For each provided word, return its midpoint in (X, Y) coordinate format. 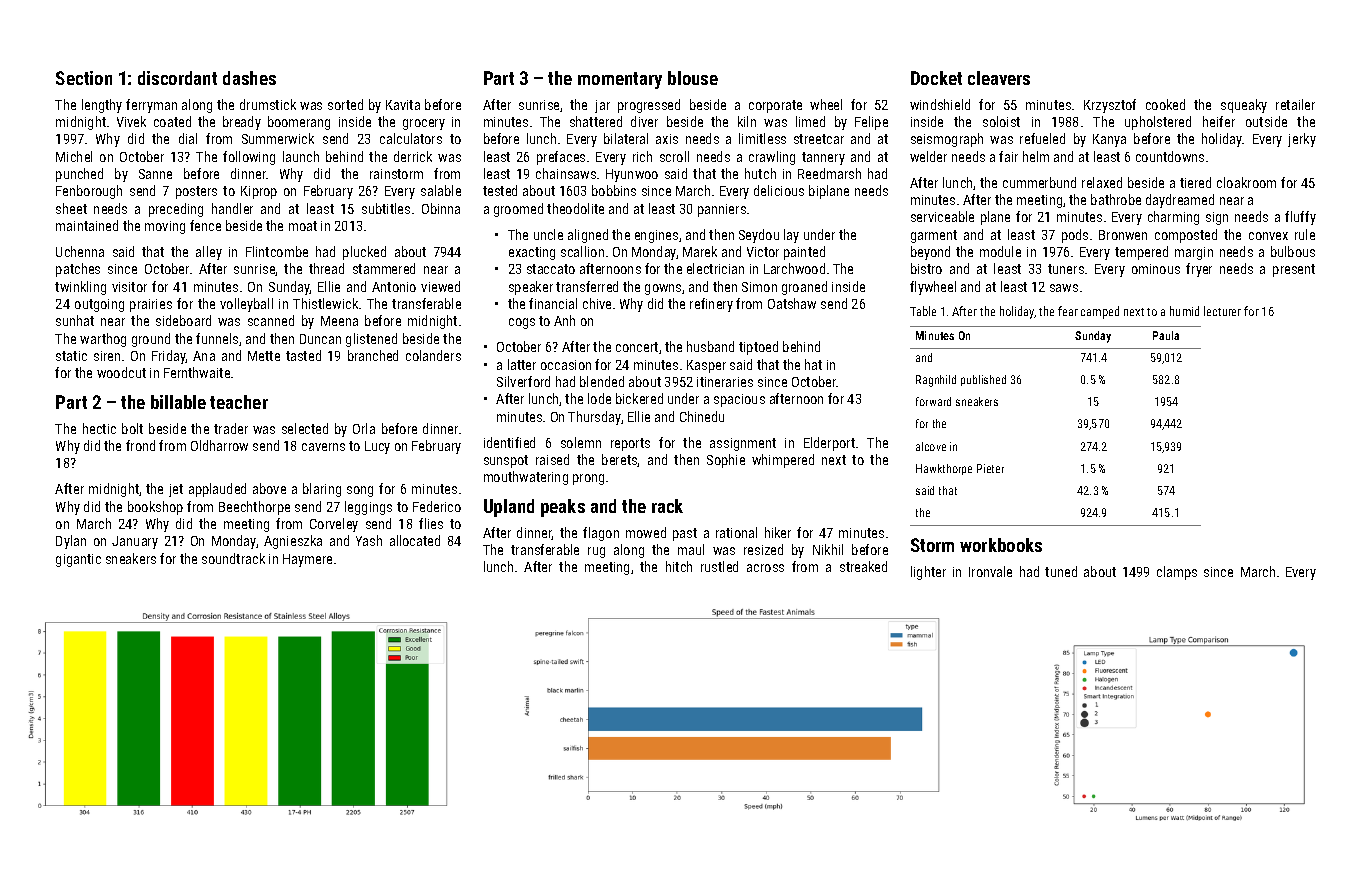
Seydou (759, 236)
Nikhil (828, 549)
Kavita (403, 105)
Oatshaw (792, 303)
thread (326, 268)
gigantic (78, 560)
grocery (424, 124)
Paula (1166, 335)
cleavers (999, 78)
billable (178, 402)
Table (923, 311)
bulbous (1293, 251)
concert (637, 347)
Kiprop (259, 192)
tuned (1061, 571)
